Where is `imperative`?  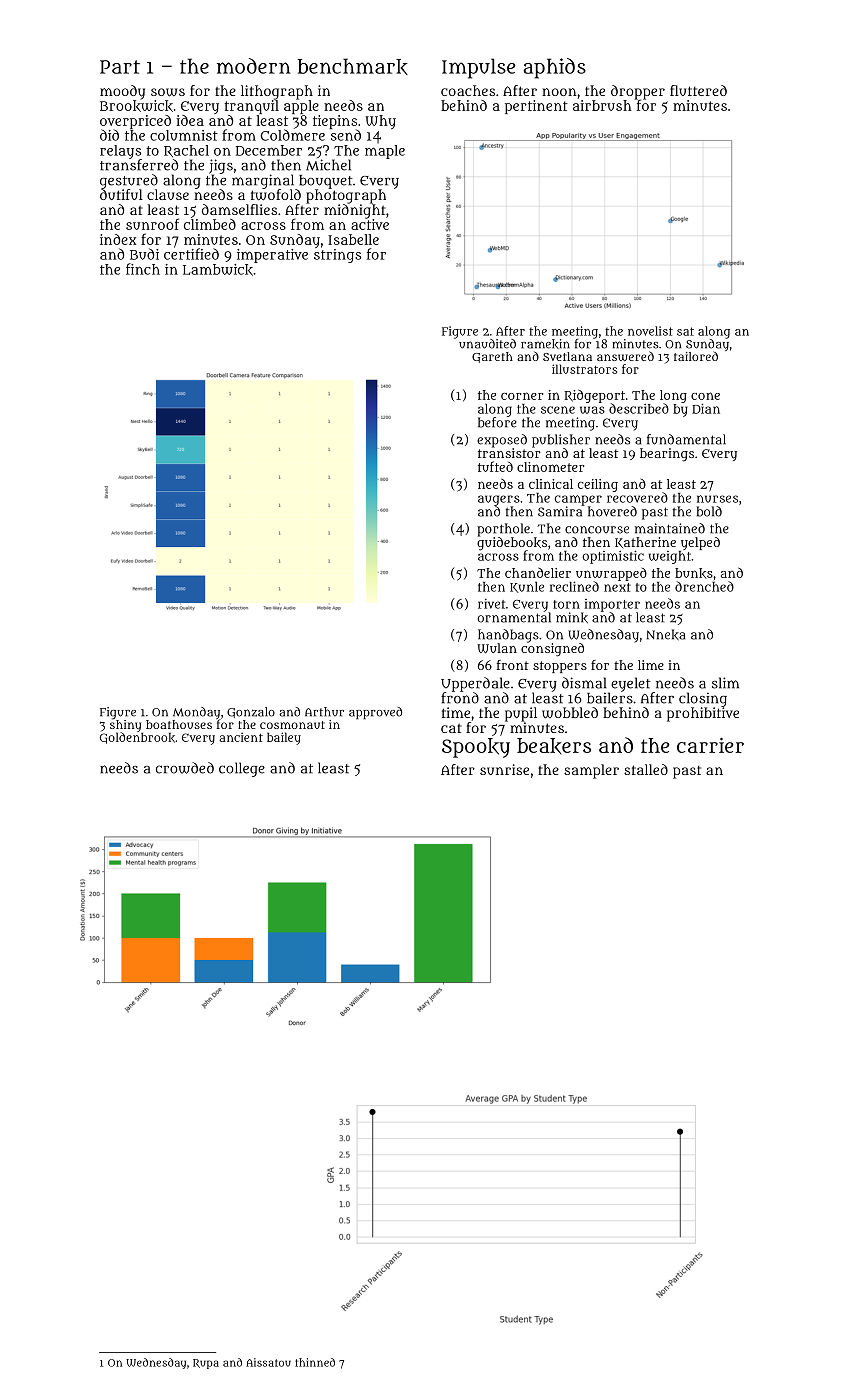 imperative is located at coordinates (272, 256).
